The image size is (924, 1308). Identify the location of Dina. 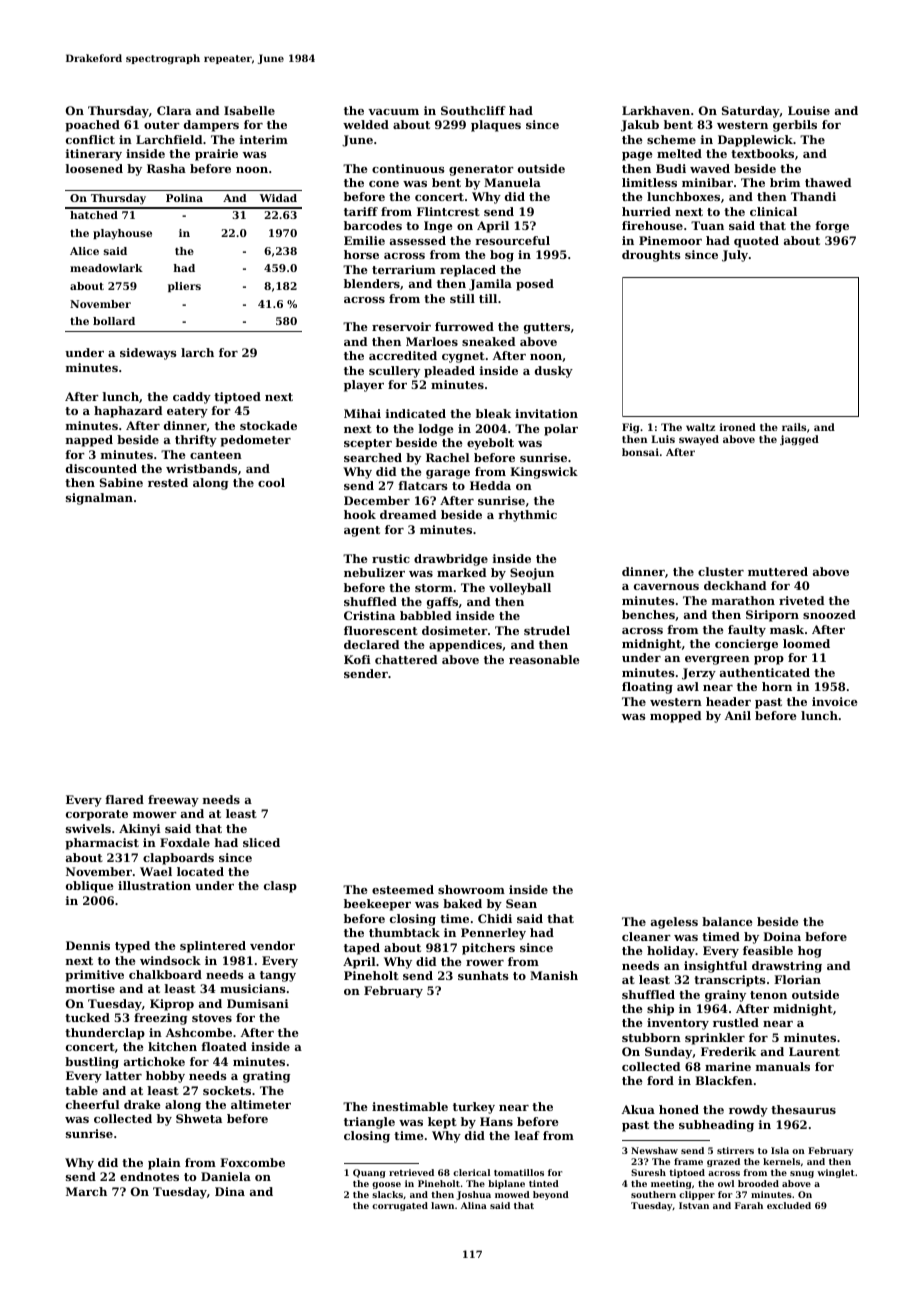
(230, 1191).
